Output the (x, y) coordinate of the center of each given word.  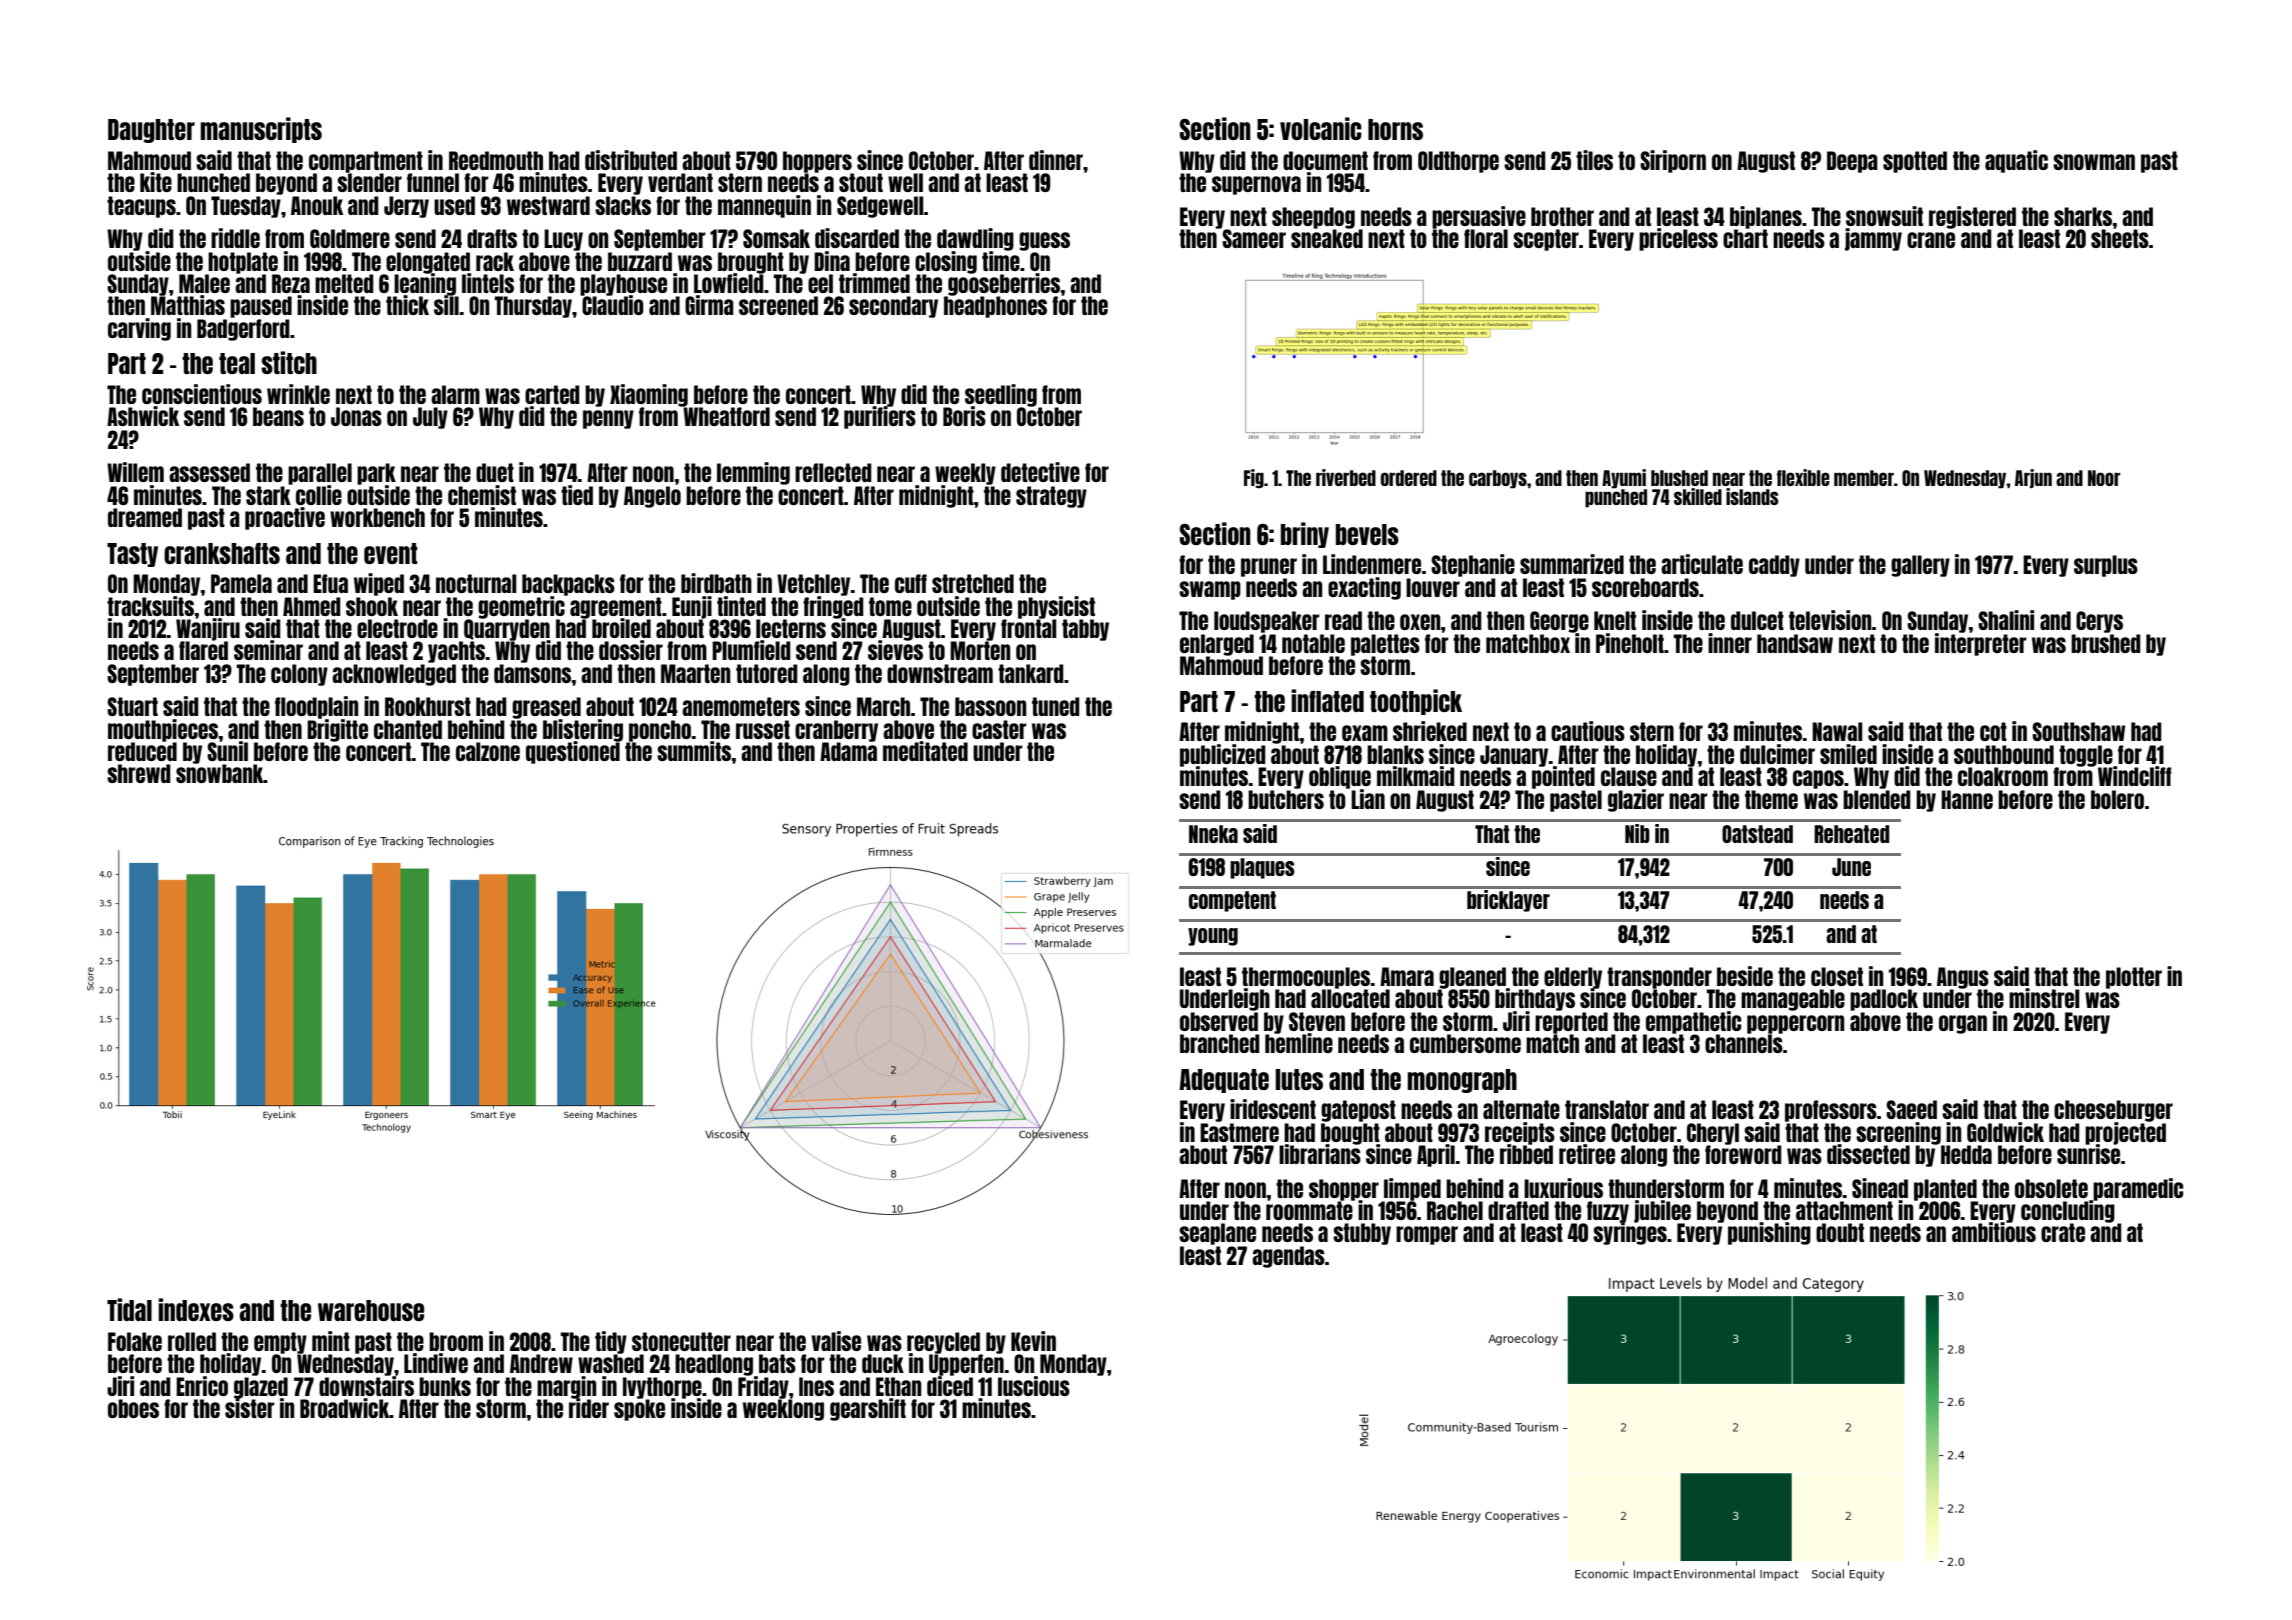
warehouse (371, 1310)
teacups (141, 207)
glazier (1636, 800)
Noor (2104, 478)
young (1213, 937)
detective (1040, 472)
